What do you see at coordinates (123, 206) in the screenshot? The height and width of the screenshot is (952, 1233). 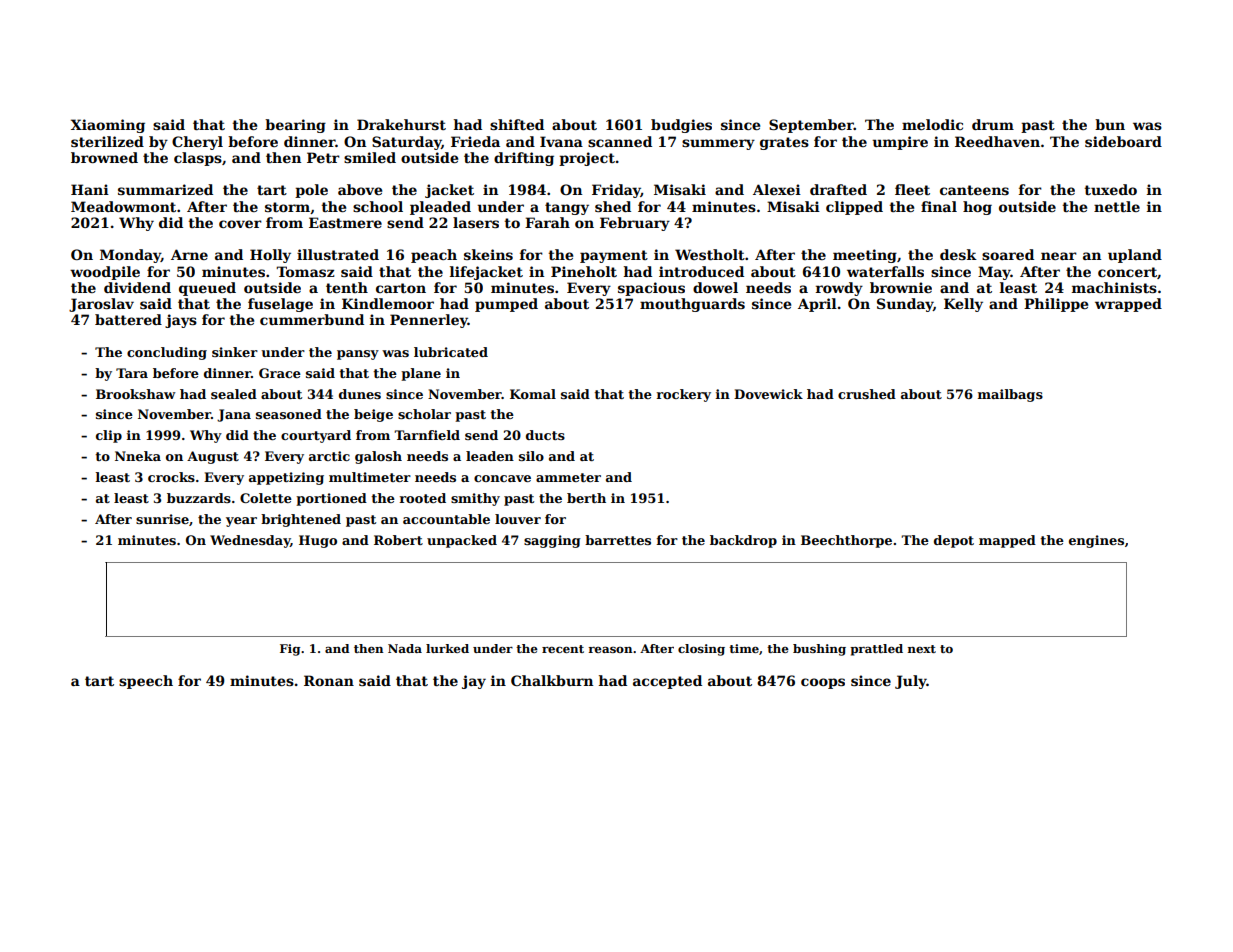 I see `Meadowmont` at bounding box center [123, 206].
